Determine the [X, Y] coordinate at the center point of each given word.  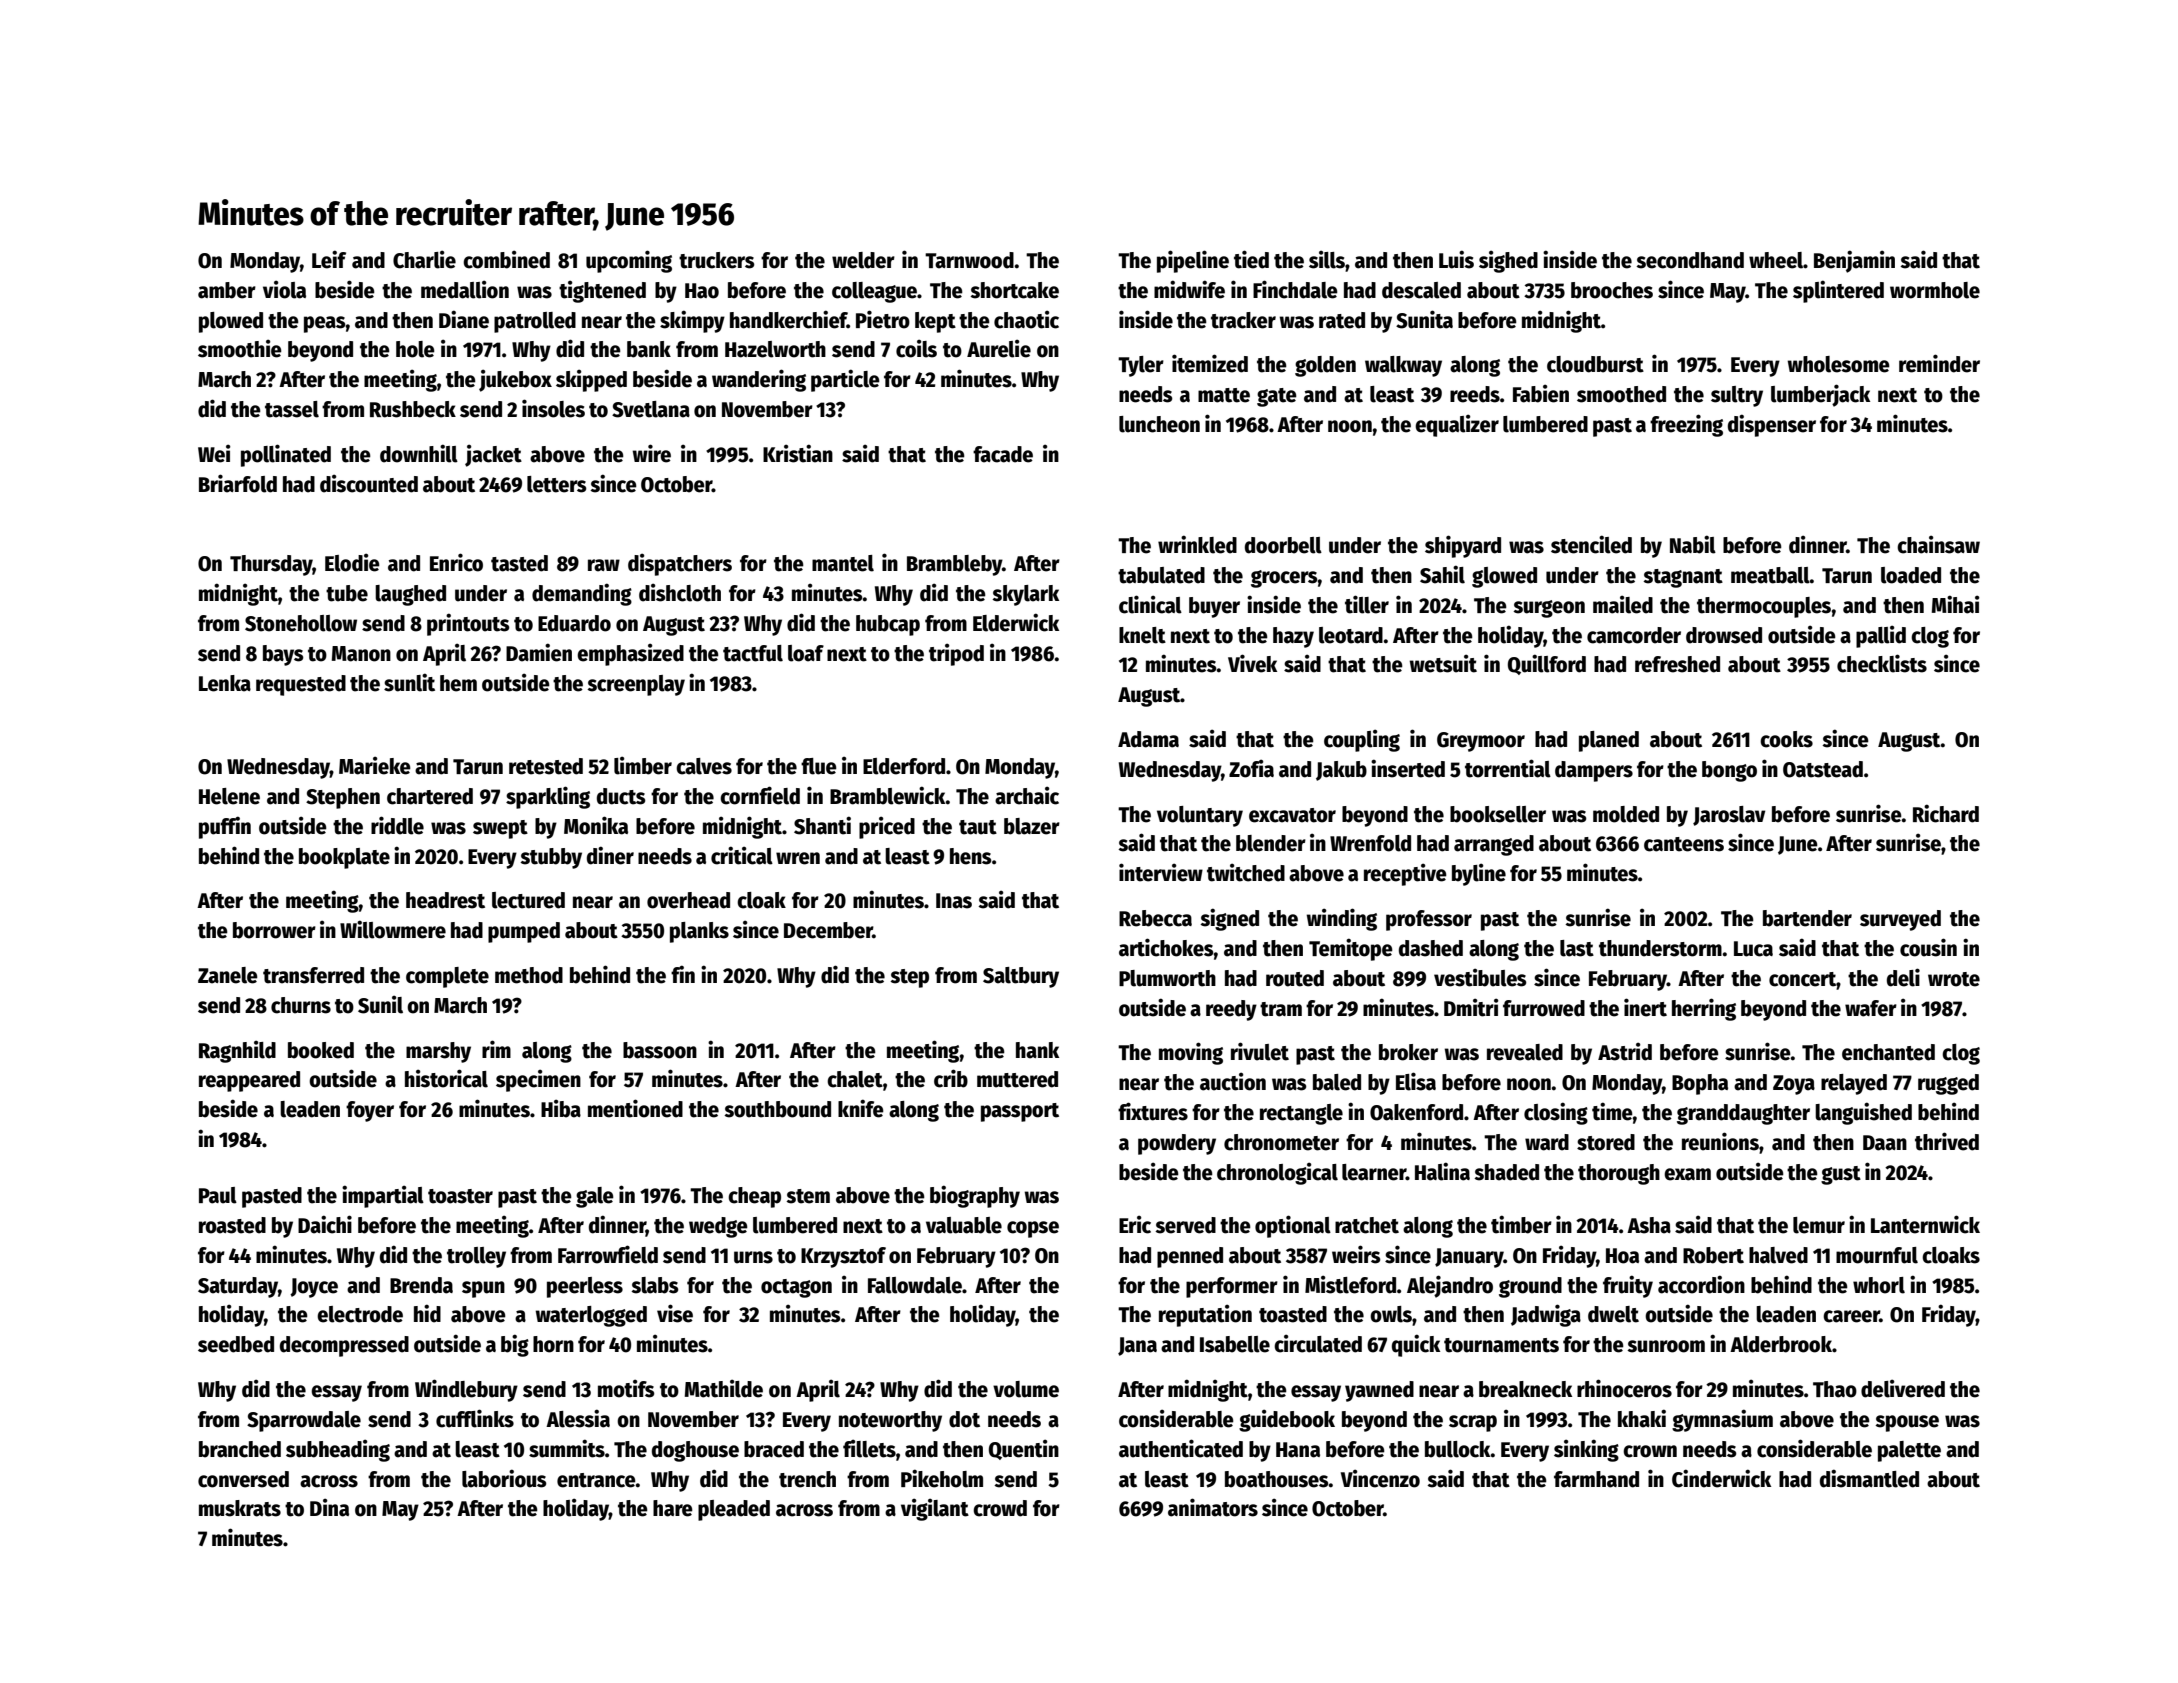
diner [610, 855]
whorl [1879, 1285]
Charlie [424, 259]
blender [1271, 843]
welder [863, 260]
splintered [1838, 291]
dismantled [1869, 1478]
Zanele [228, 975]
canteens [1684, 844]
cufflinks [475, 1418]
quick [1416, 1345]
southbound [777, 1109]
